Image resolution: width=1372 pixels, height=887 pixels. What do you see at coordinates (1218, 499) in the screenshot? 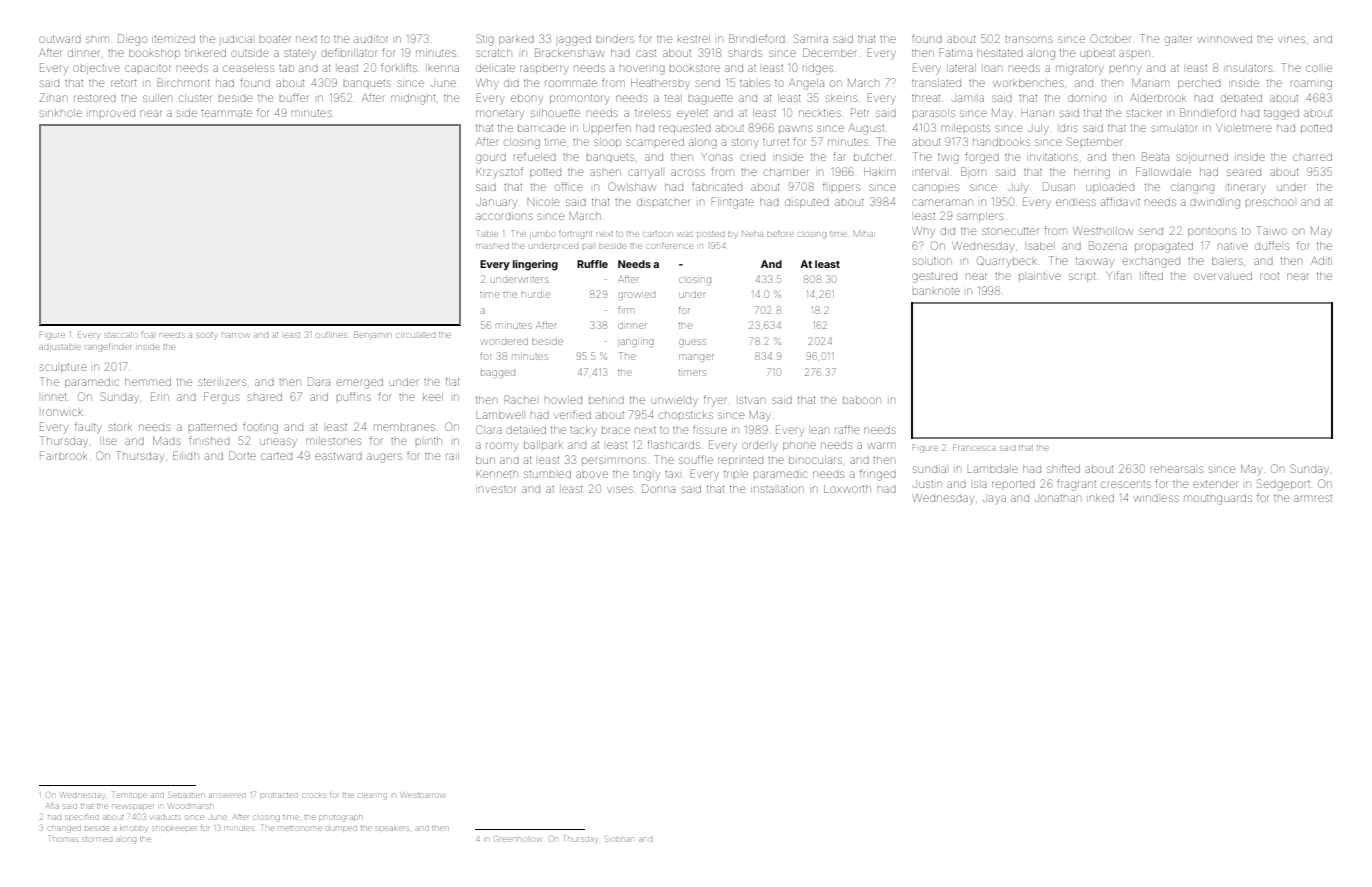
I see `mouthguards` at bounding box center [1218, 499].
